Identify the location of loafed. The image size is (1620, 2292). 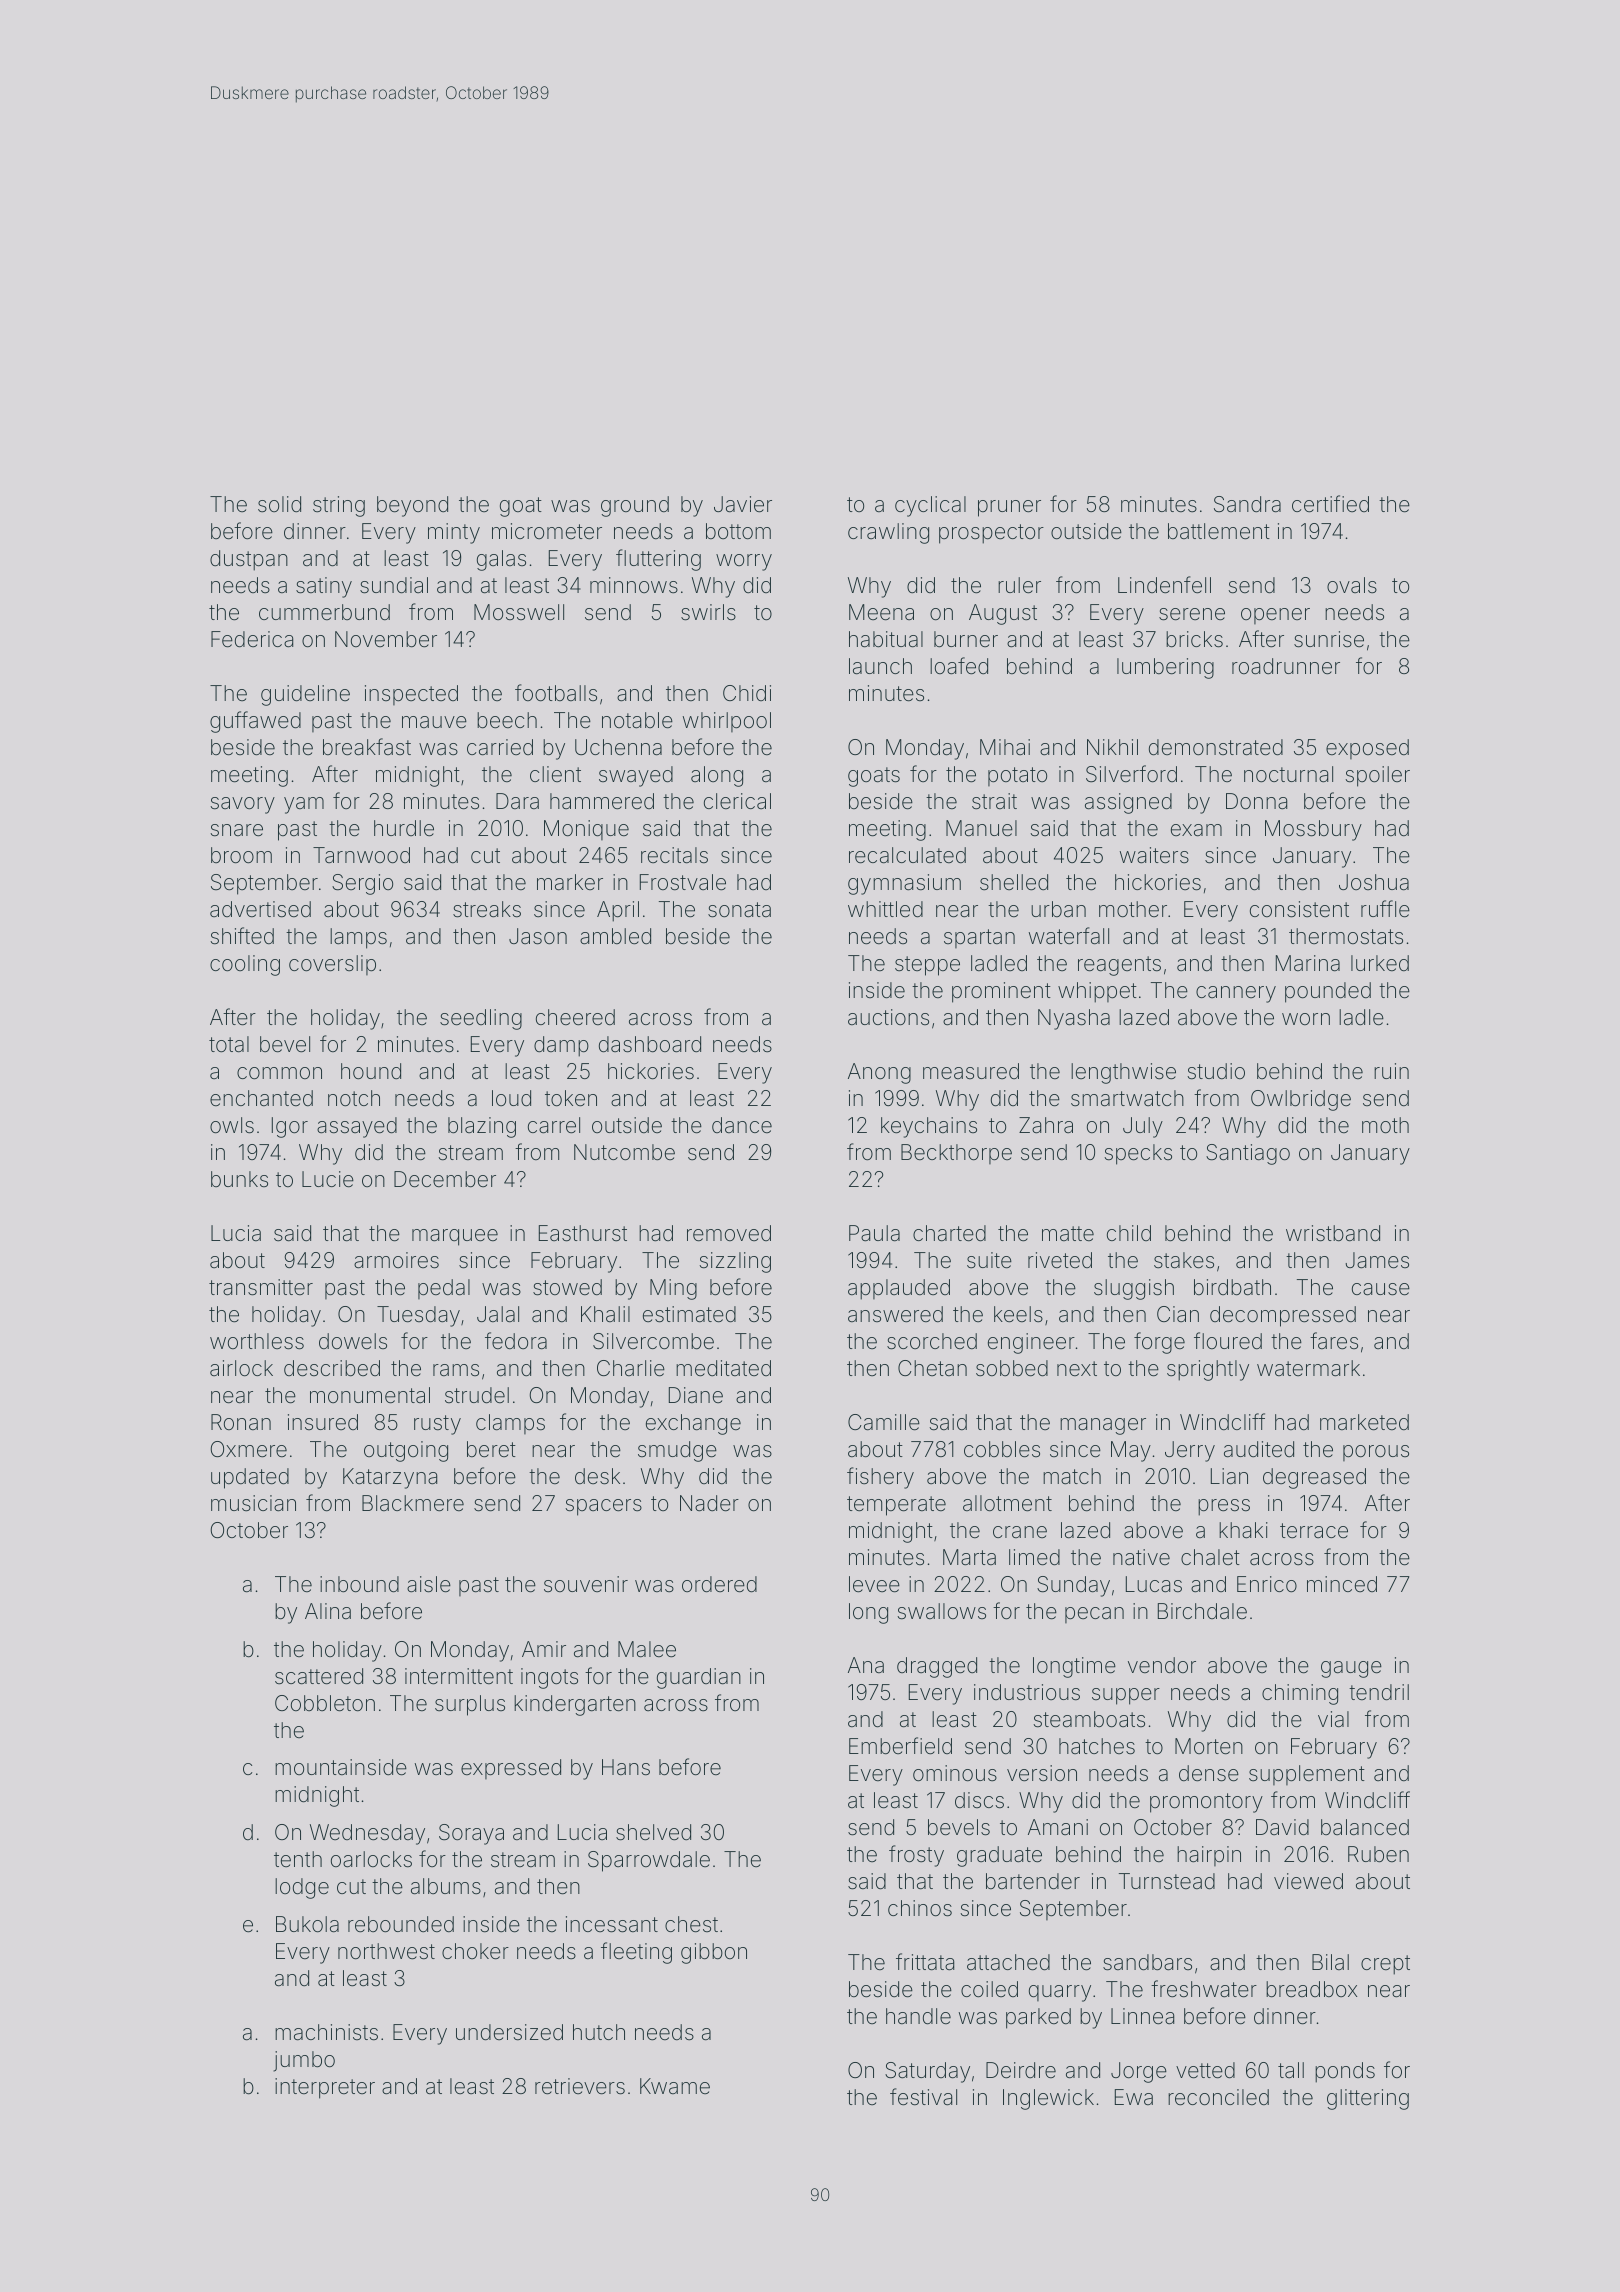
(959, 666).
